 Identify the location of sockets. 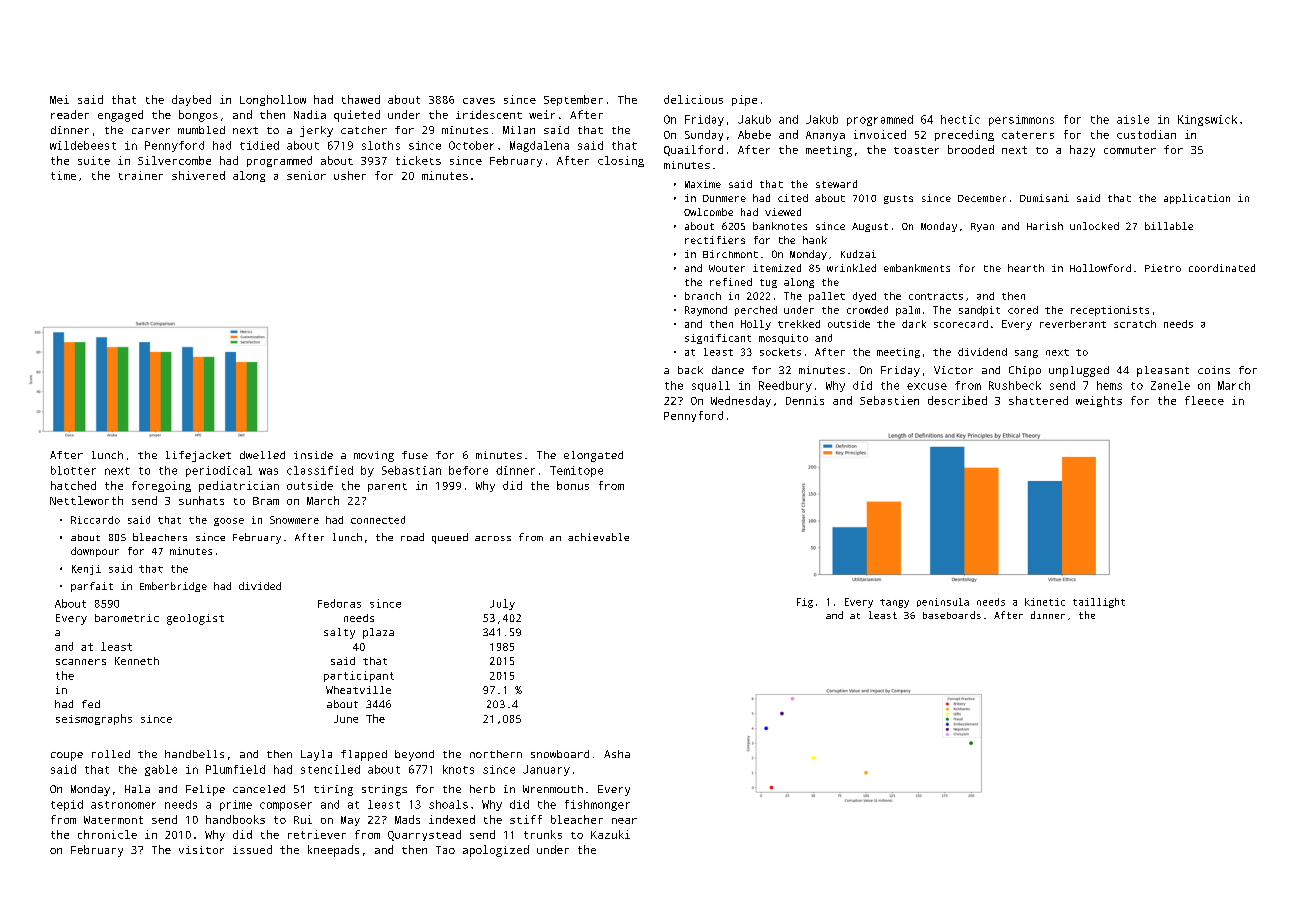
(780, 352).
